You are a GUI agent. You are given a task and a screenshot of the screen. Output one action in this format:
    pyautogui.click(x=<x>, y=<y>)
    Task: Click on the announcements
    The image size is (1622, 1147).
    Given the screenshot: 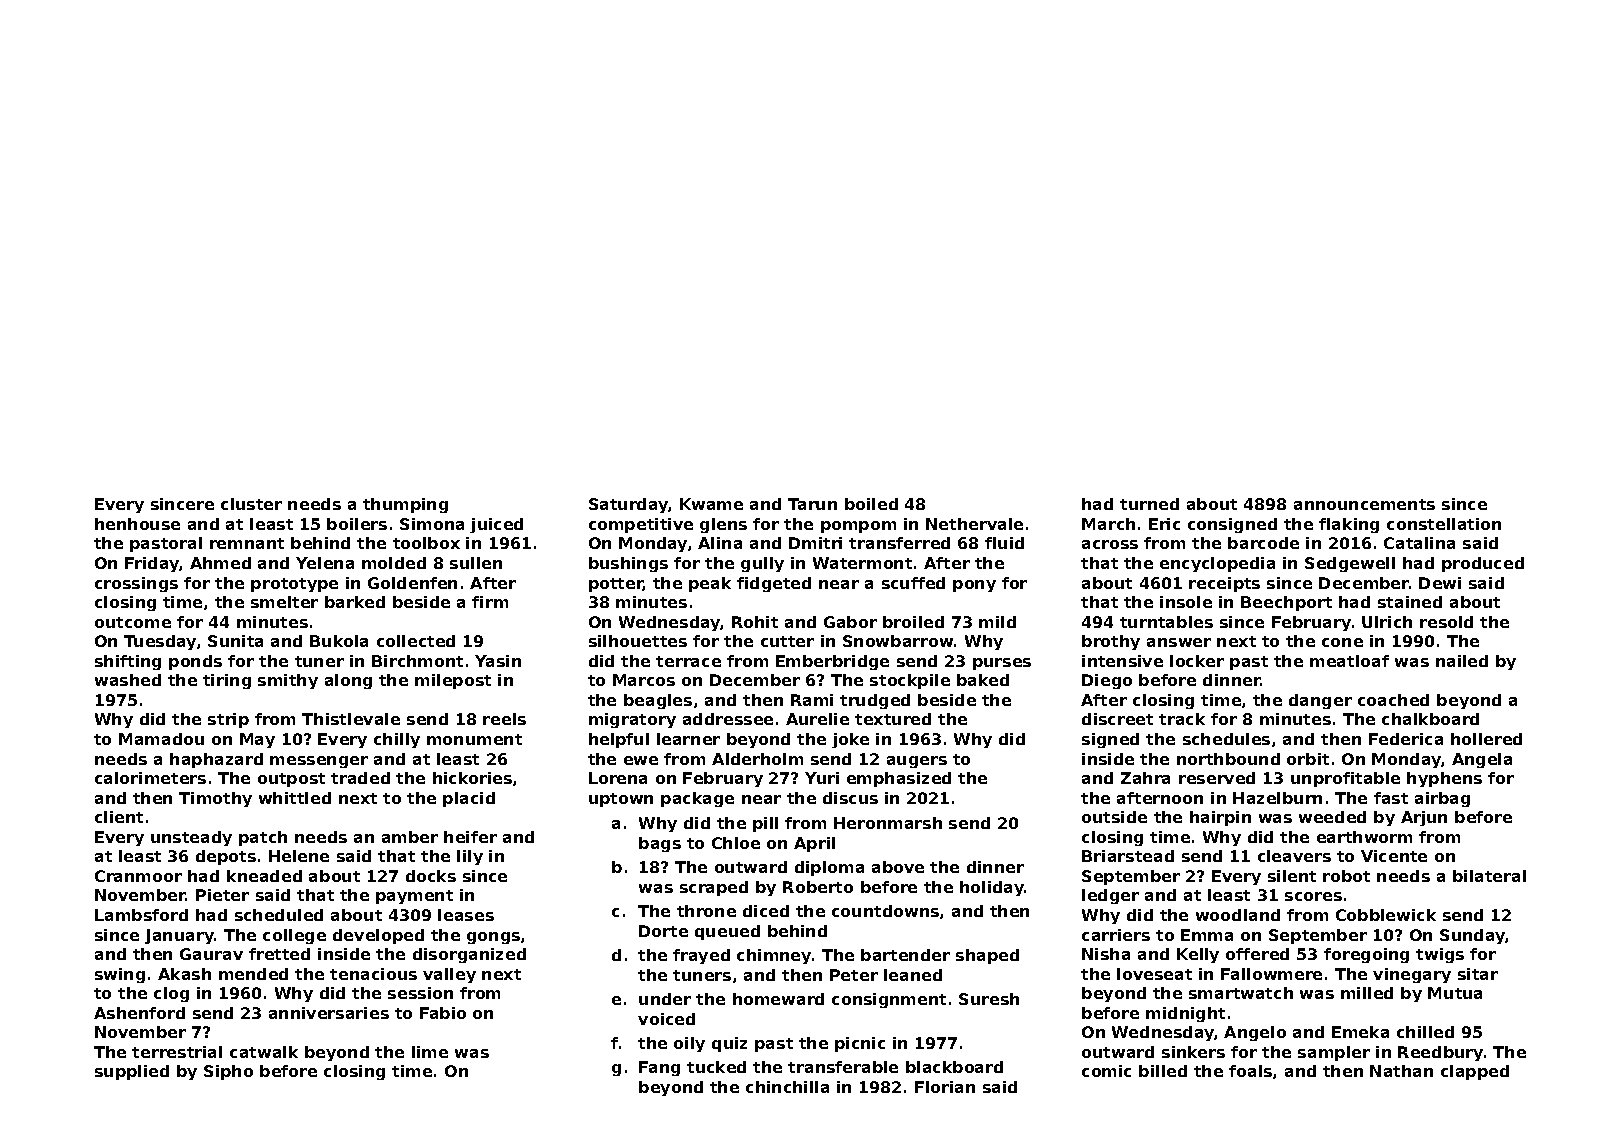 What is the action you would take?
    pyautogui.click(x=1364, y=504)
